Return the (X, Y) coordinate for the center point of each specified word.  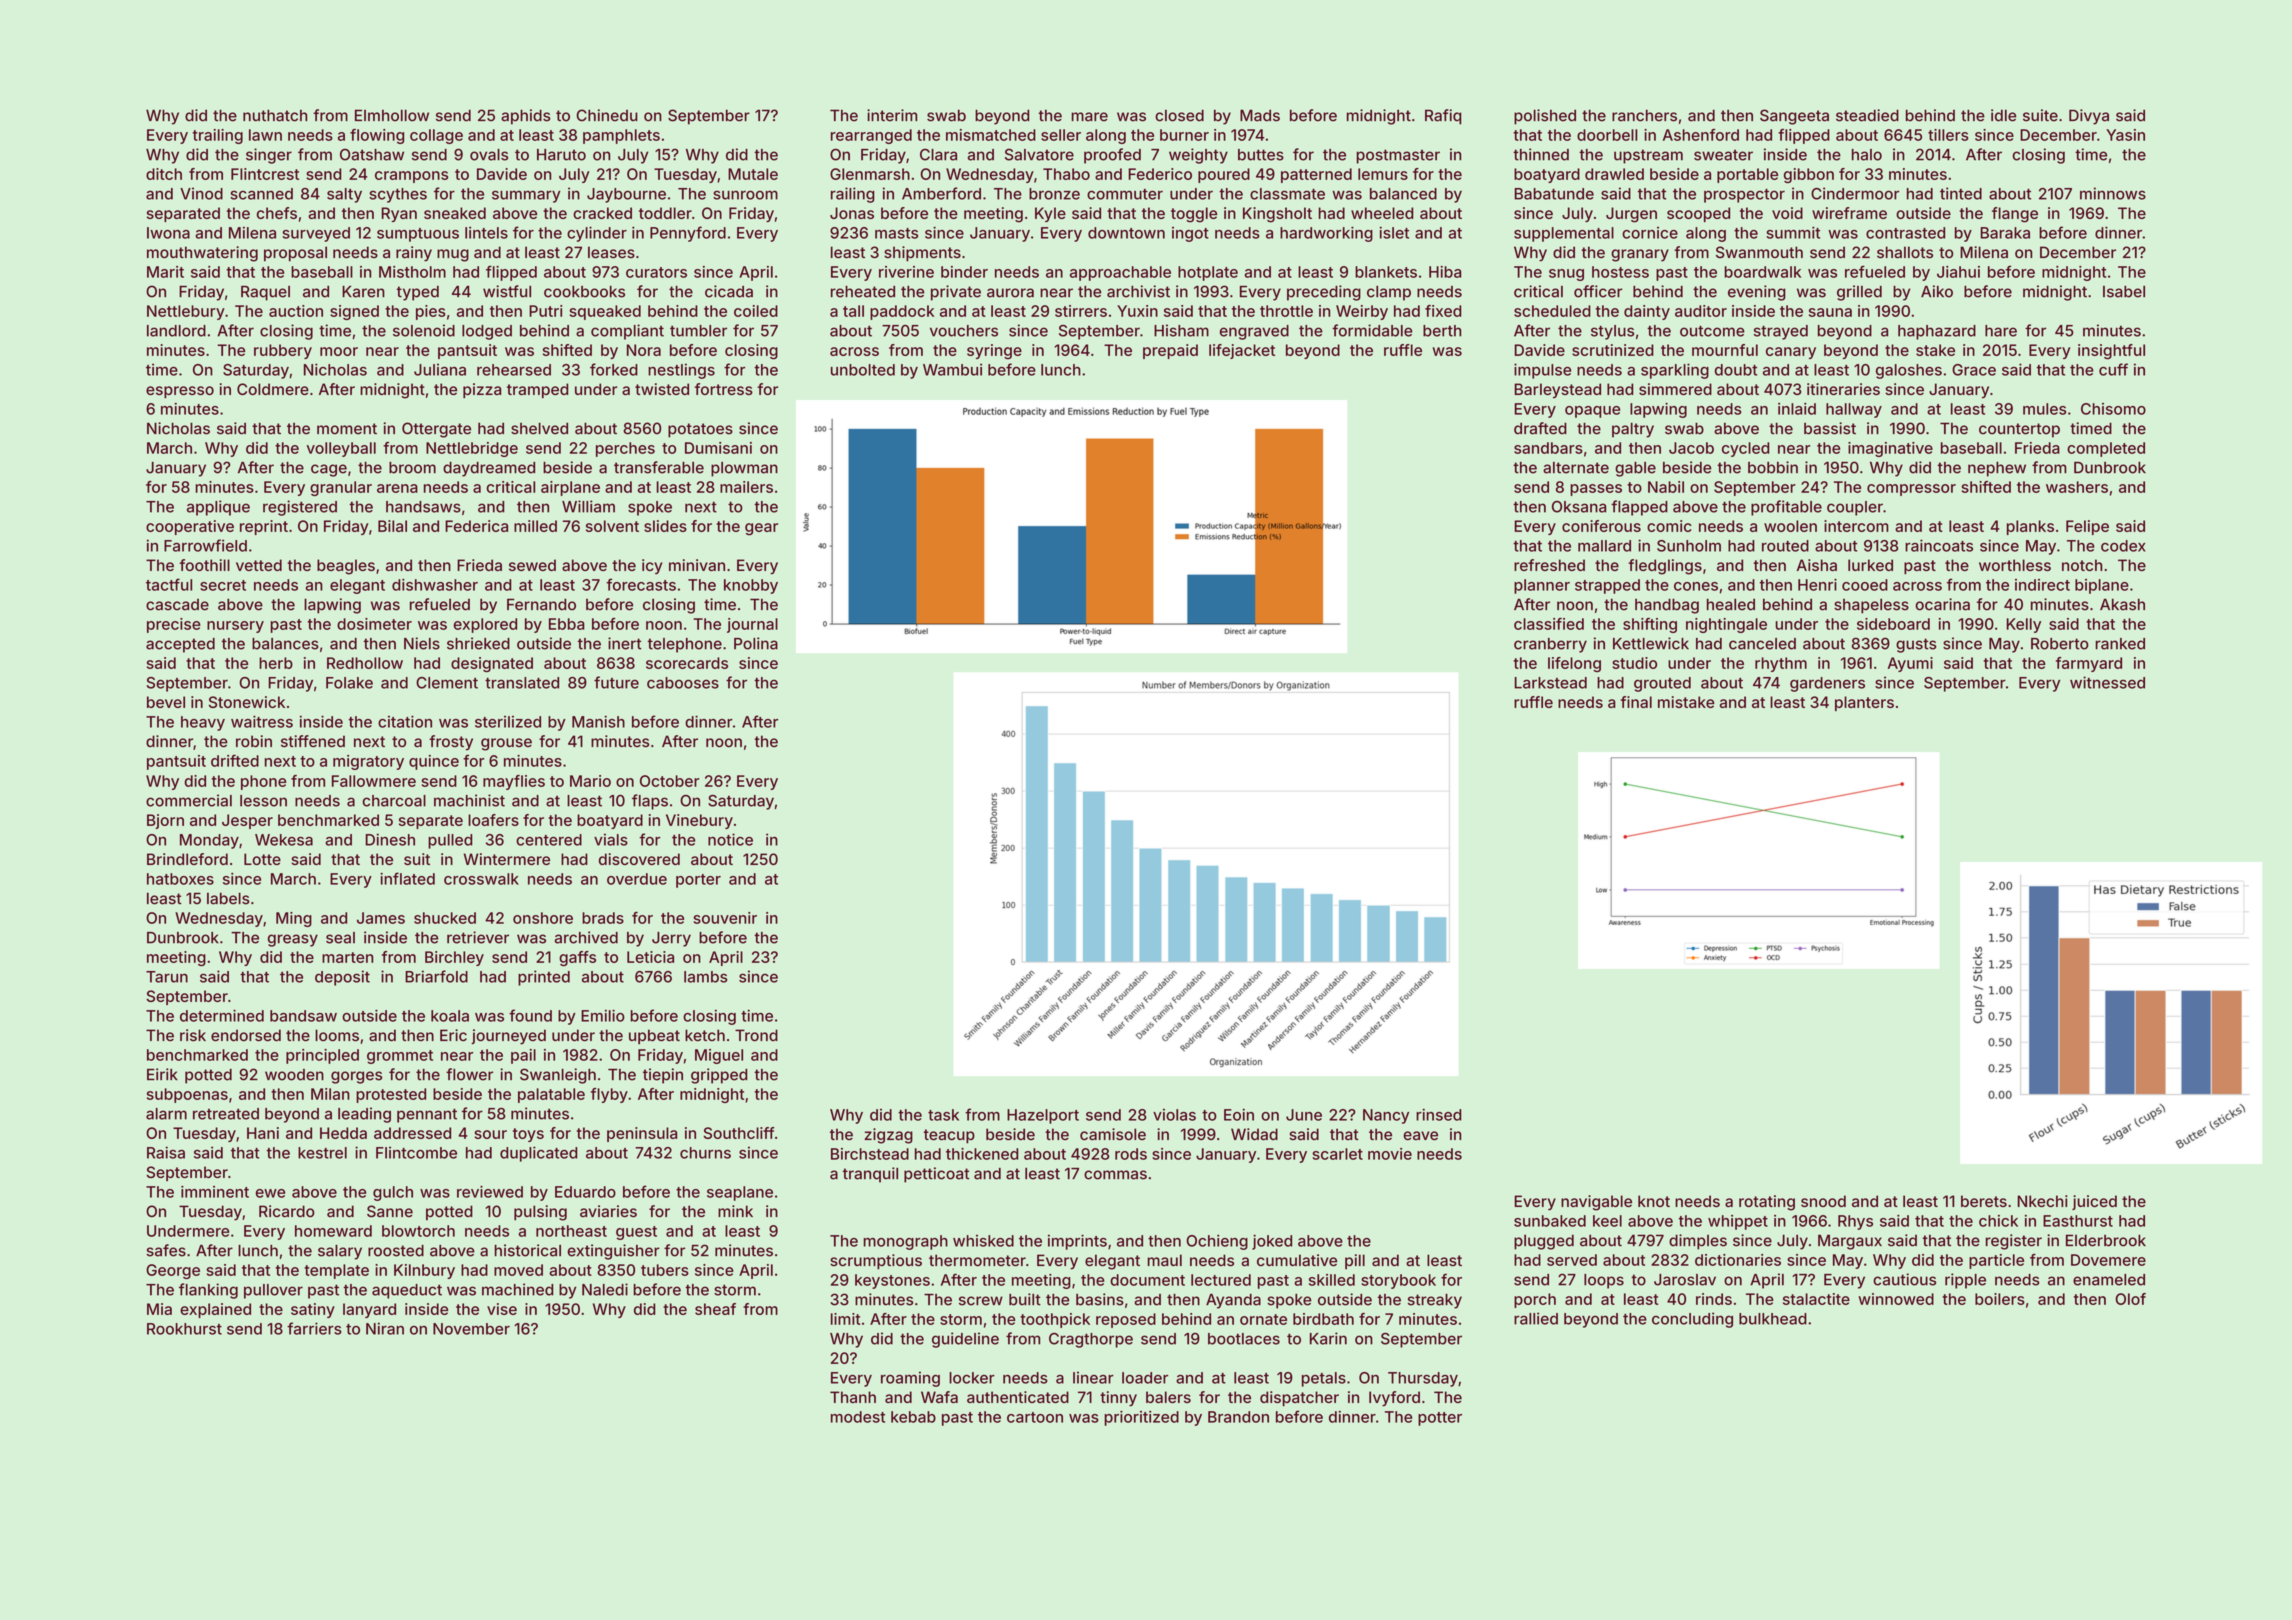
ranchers (1644, 115)
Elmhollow (392, 115)
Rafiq (1443, 117)
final (1636, 702)
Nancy (1386, 1116)
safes (166, 1250)
